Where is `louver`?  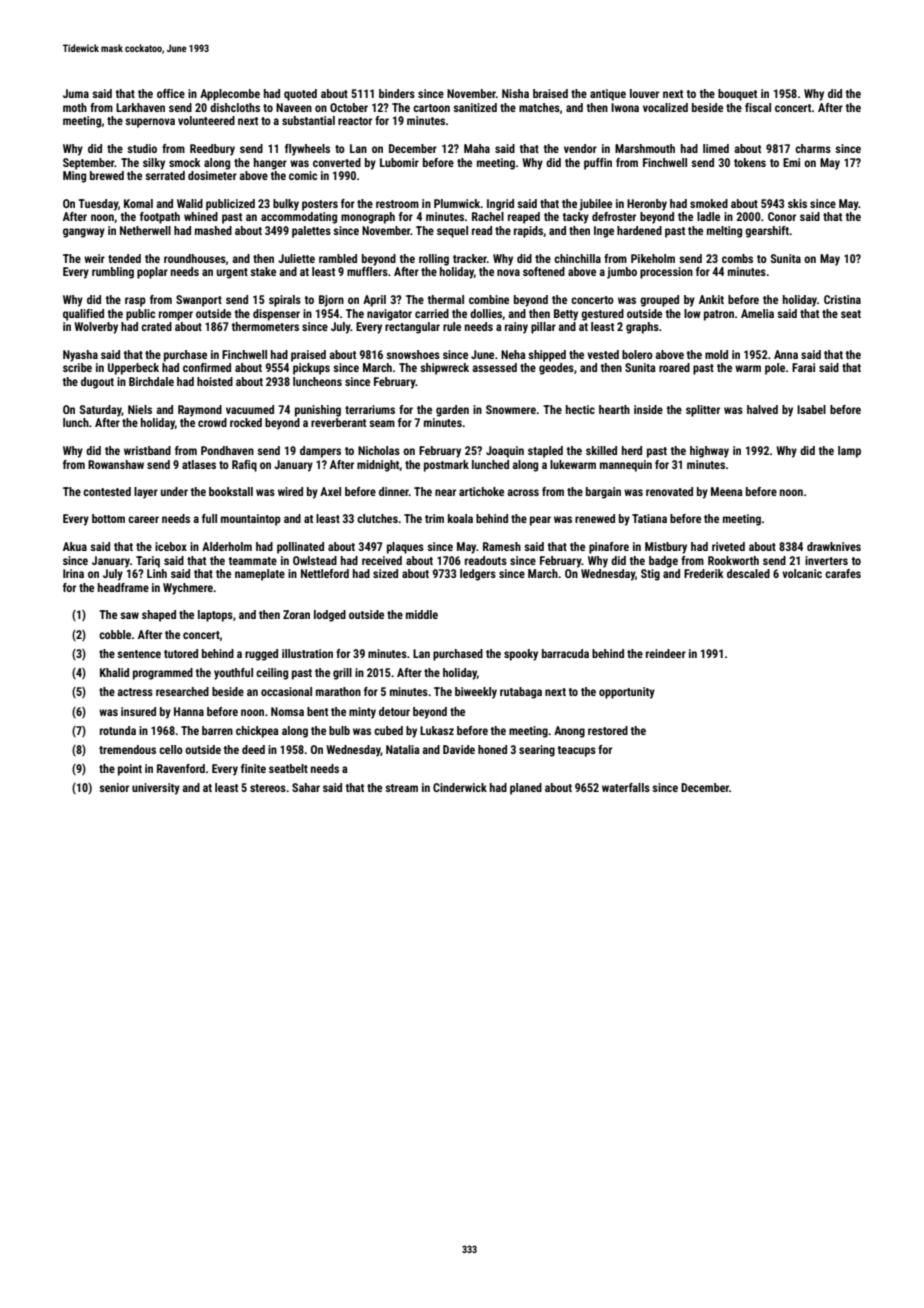
louver is located at coordinates (644, 93).
